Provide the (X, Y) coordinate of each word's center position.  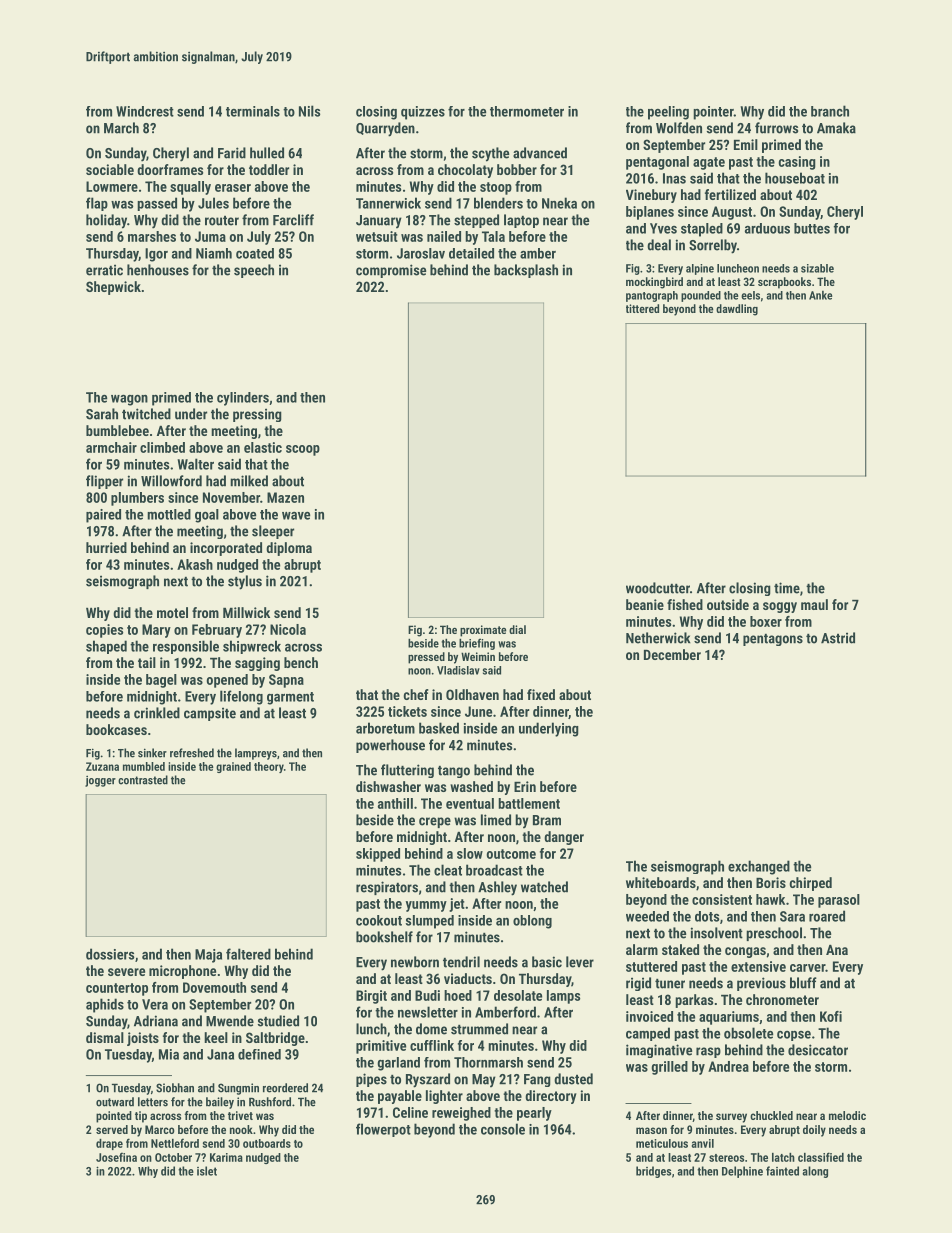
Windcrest (145, 111)
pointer (713, 113)
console (503, 1129)
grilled (669, 1068)
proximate (483, 631)
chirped (811, 884)
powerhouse (390, 746)
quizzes (423, 113)
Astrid (838, 638)
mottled (169, 514)
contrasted (143, 780)
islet (207, 1171)
